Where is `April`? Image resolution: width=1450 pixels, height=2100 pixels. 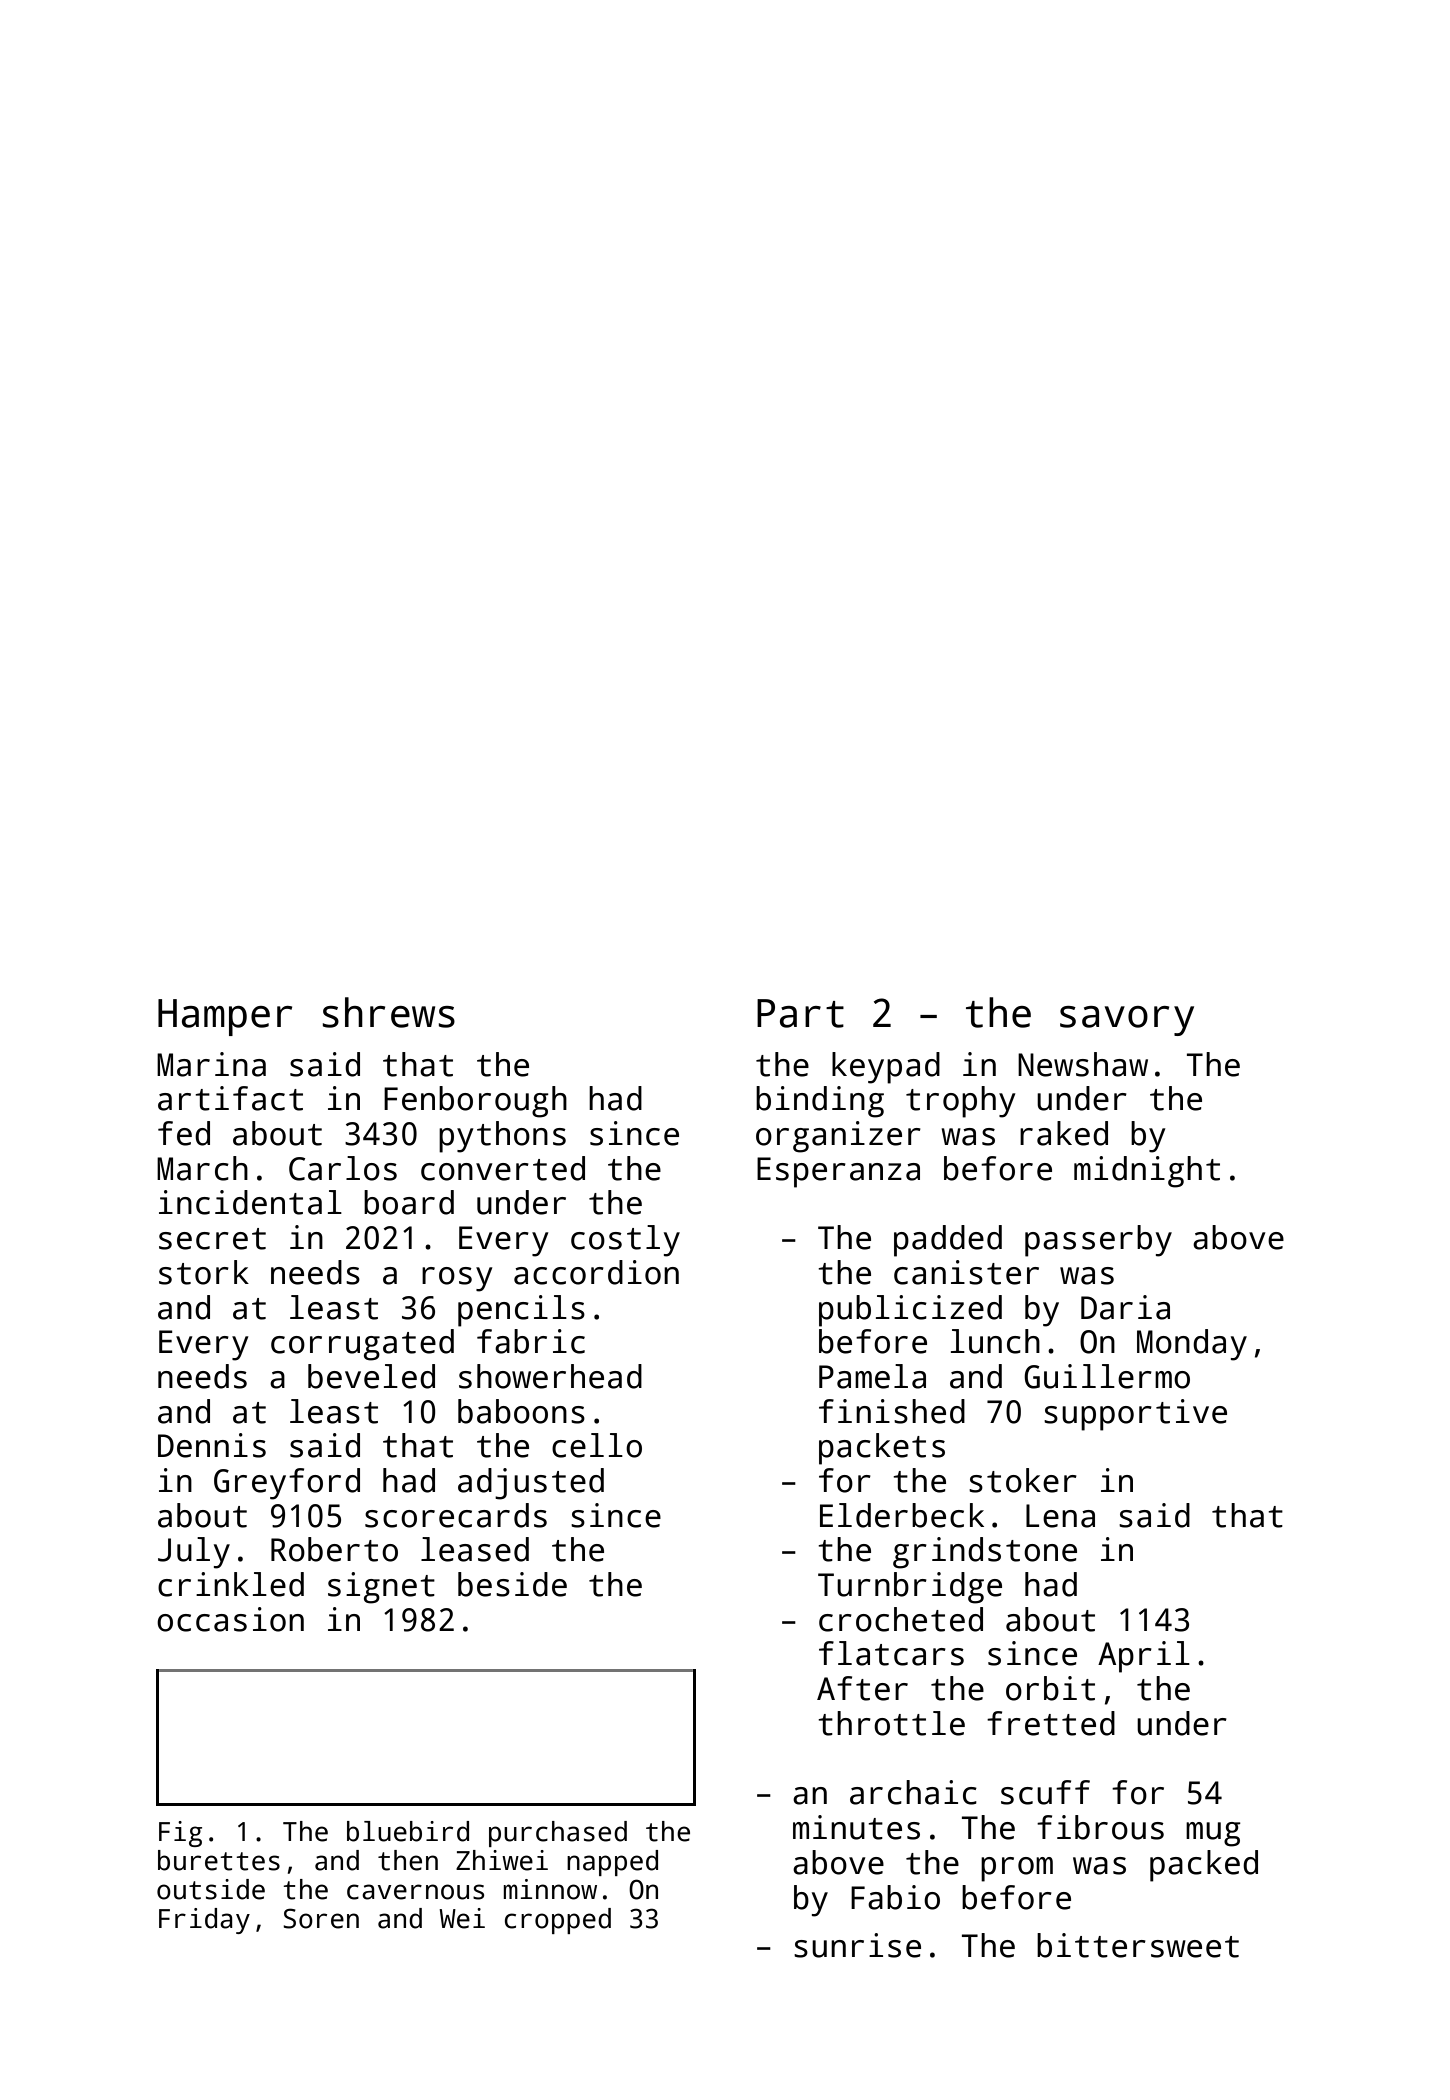 April is located at coordinates (1144, 1657).
